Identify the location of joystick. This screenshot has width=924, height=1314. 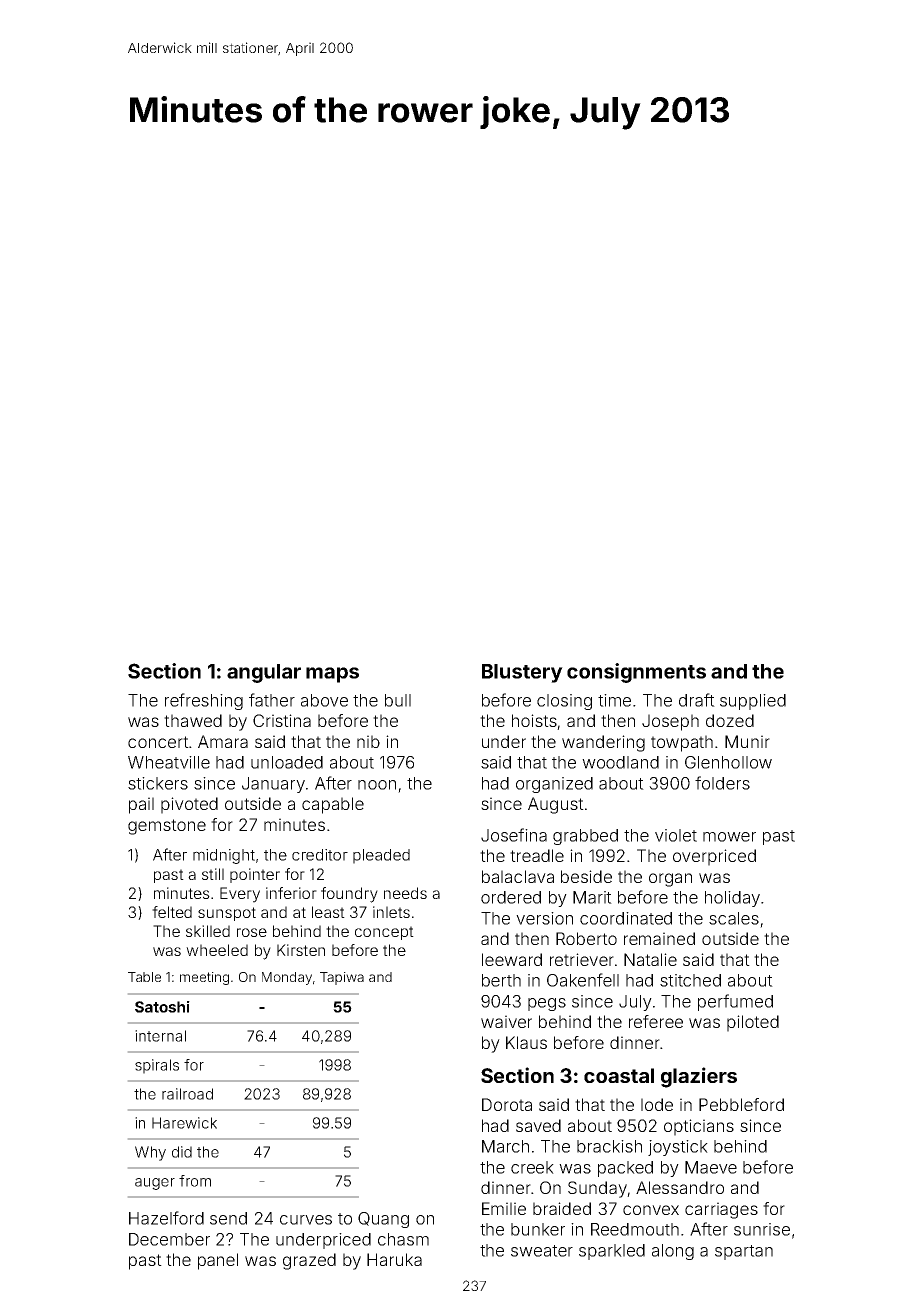
(678, 1148).
